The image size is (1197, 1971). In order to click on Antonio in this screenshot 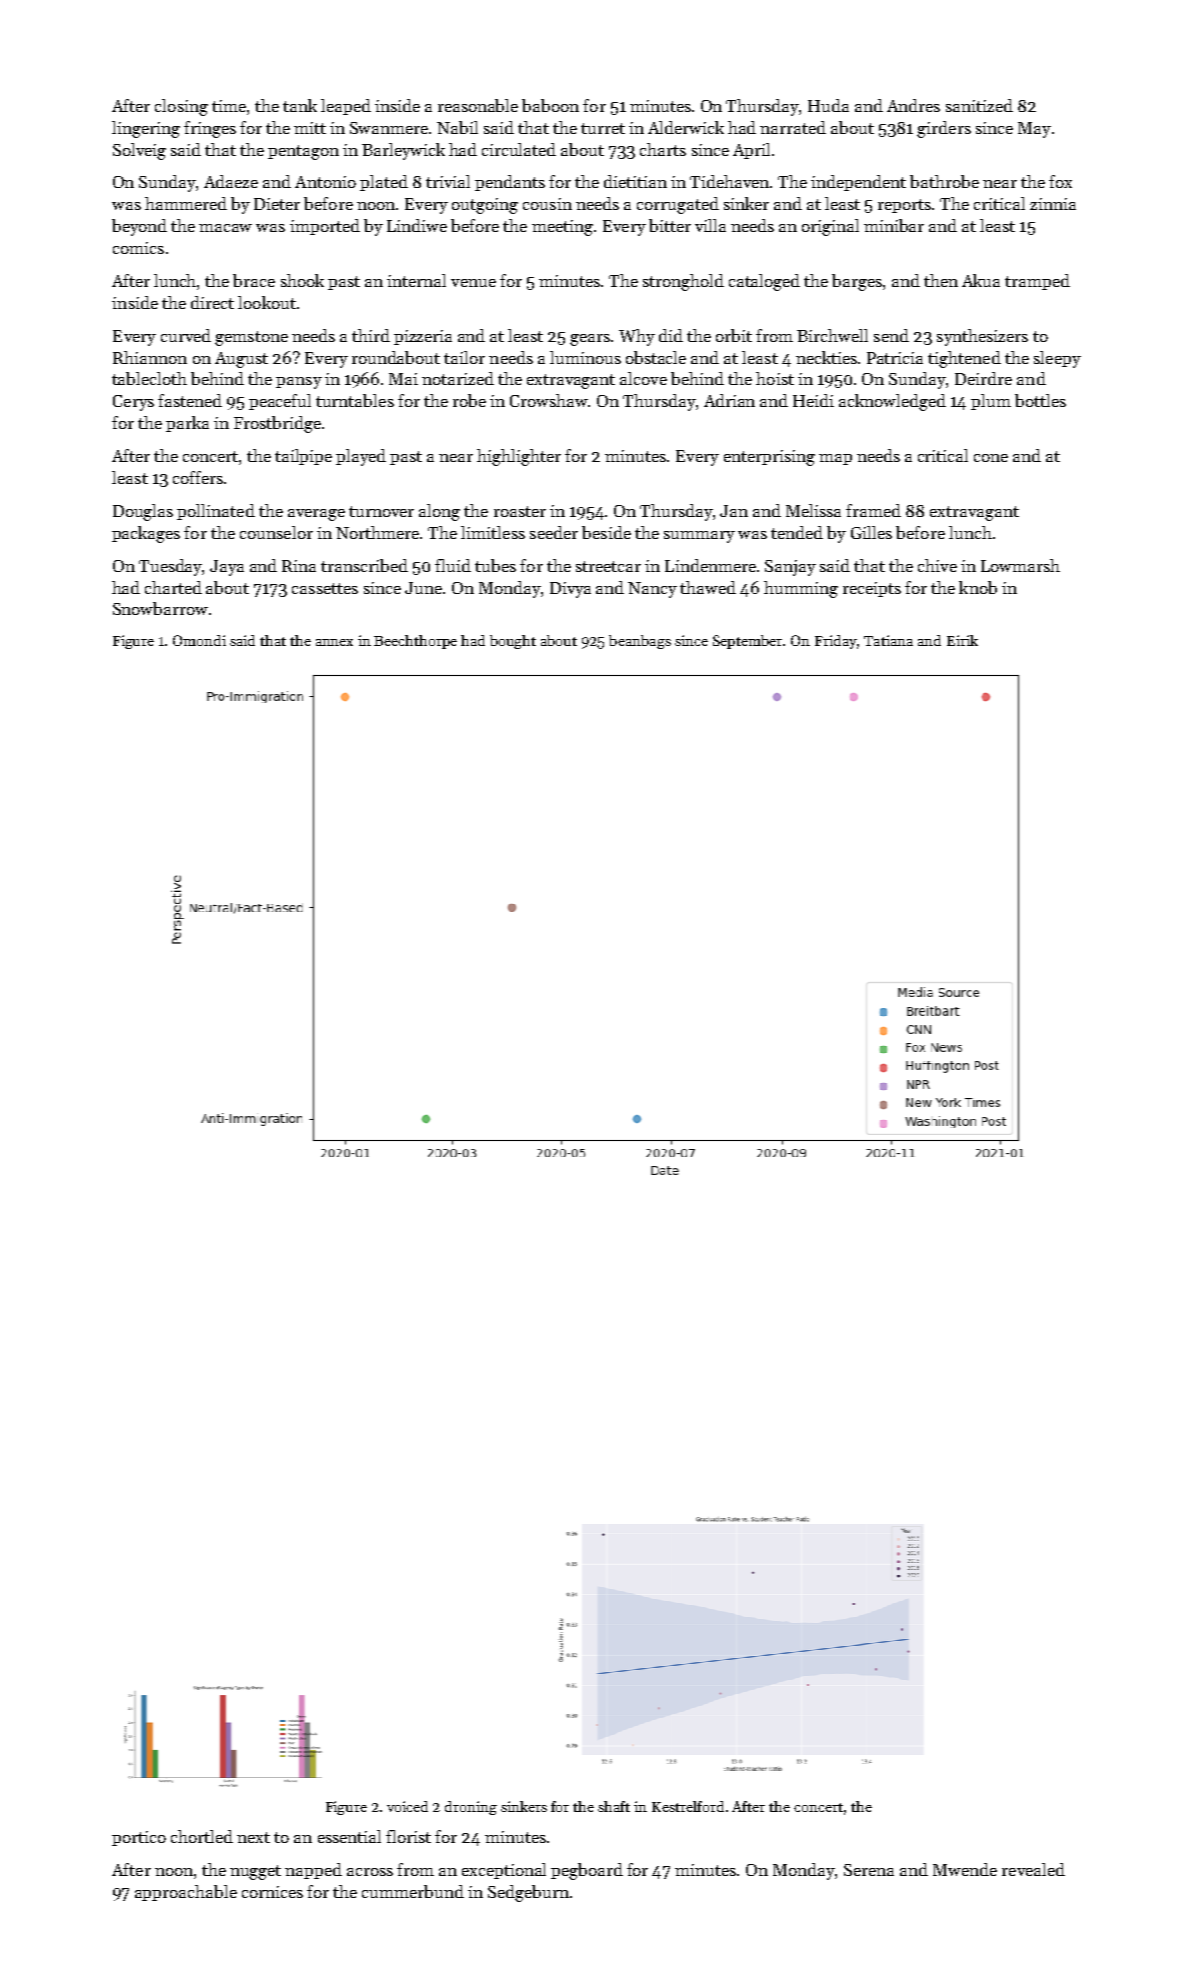, I will do `click(325, 182)`.
